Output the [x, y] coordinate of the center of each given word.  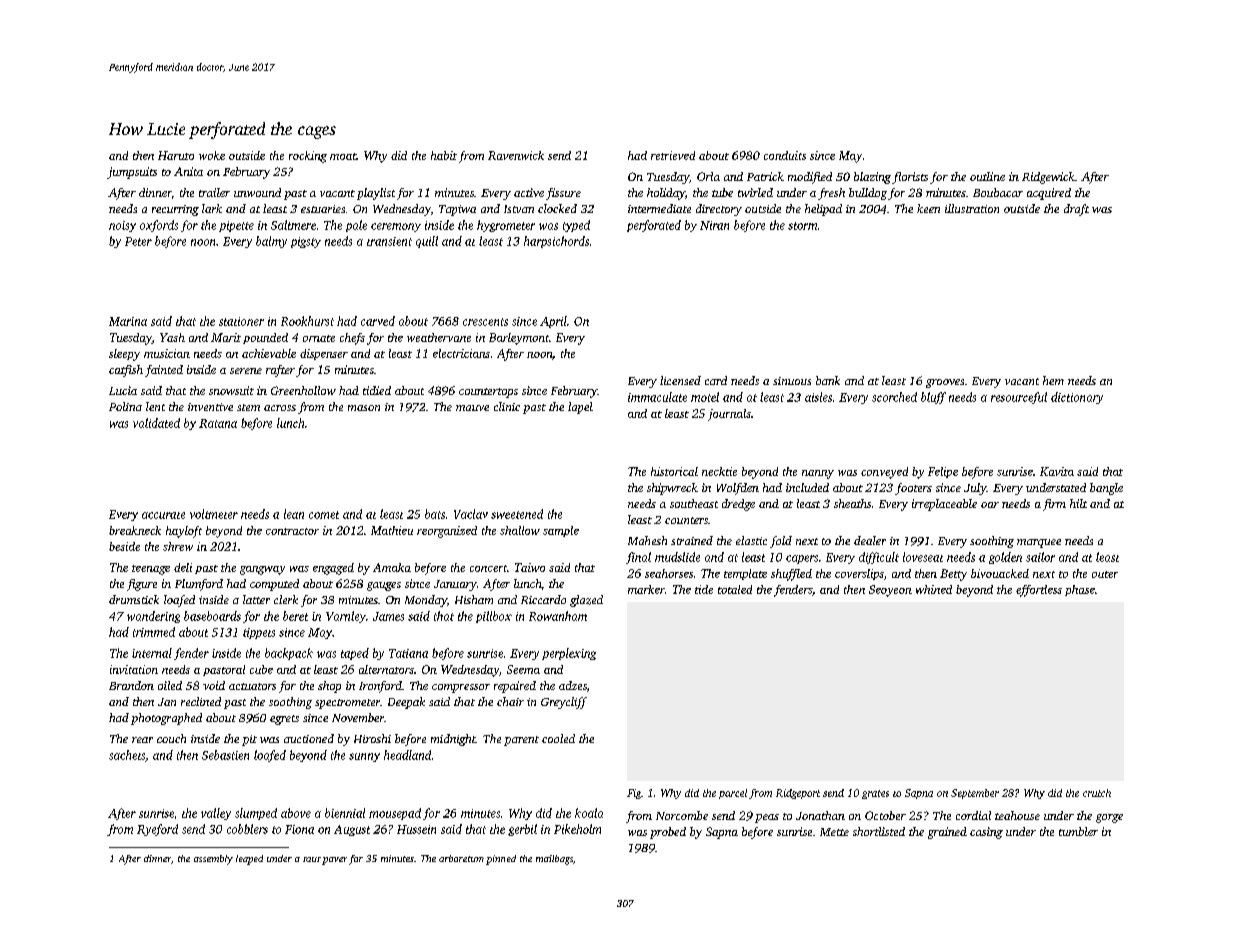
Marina [128, 321]
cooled [558, 738]
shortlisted [879, 831]
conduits [785, 155]
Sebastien [225, 755]
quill [427, 242]
